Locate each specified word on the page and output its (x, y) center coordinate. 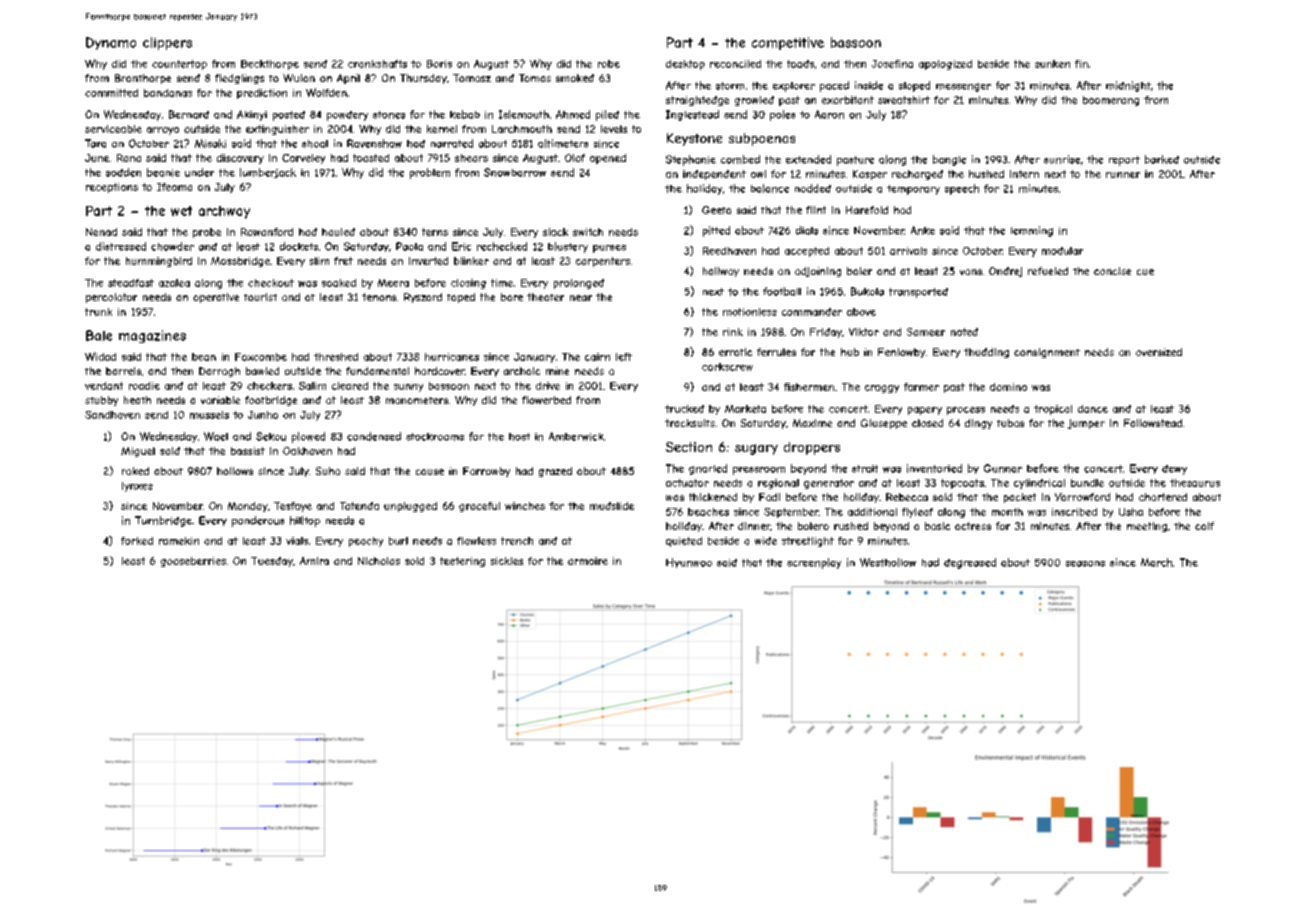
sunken (1052, 64)
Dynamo (111, 43)
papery (925, 411)
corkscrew (727, 367)
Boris (439, 64)
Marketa (745, 409)
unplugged (410, 507)
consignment (1047, 353)
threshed (336, 357)
